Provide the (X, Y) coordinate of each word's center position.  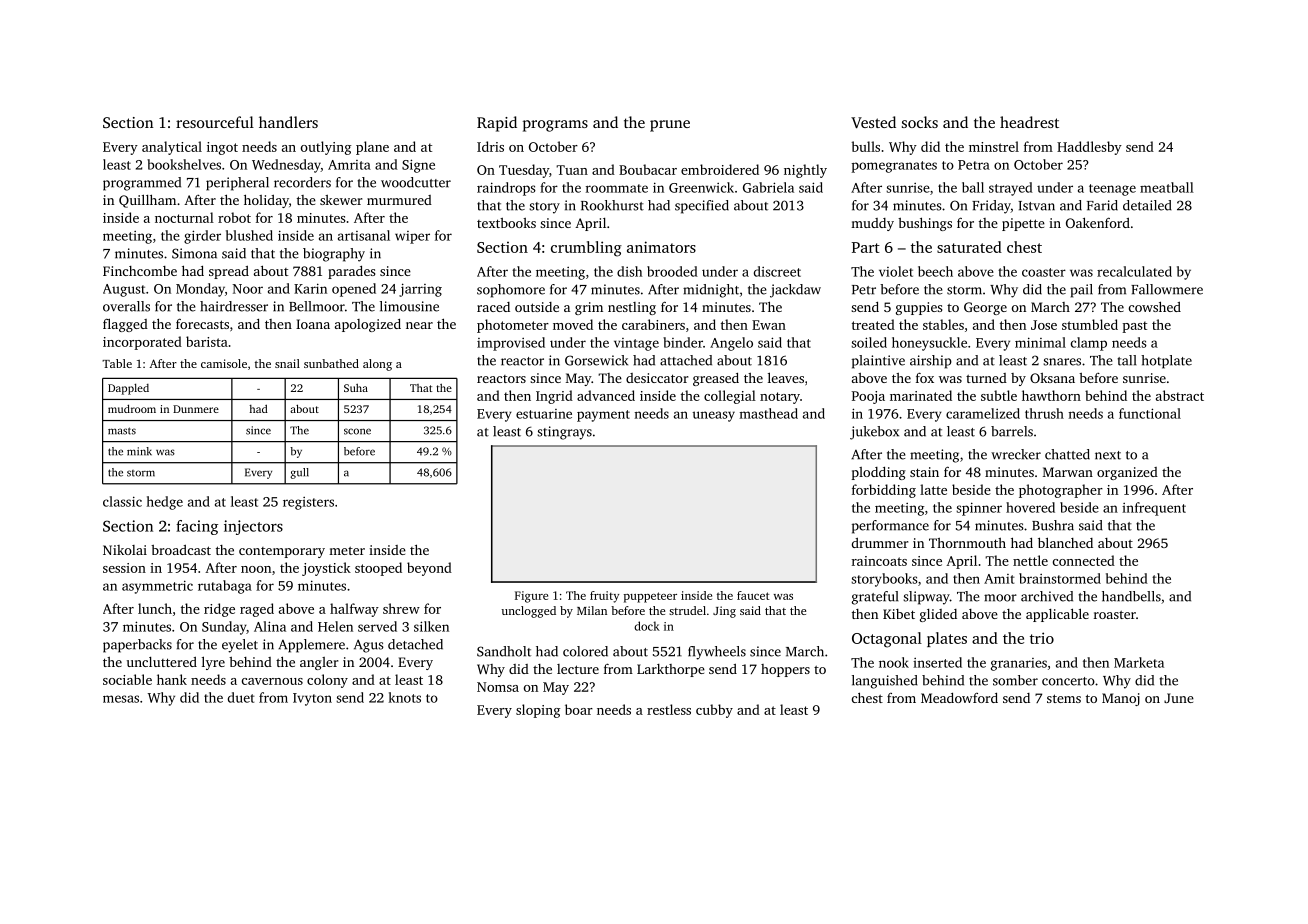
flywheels (717, 653)
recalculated (1134, 271)
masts (122, 431)
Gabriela (768, 187)
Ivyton (312, 699)
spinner (979, 509)
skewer (341, 200)
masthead (769, 413)
